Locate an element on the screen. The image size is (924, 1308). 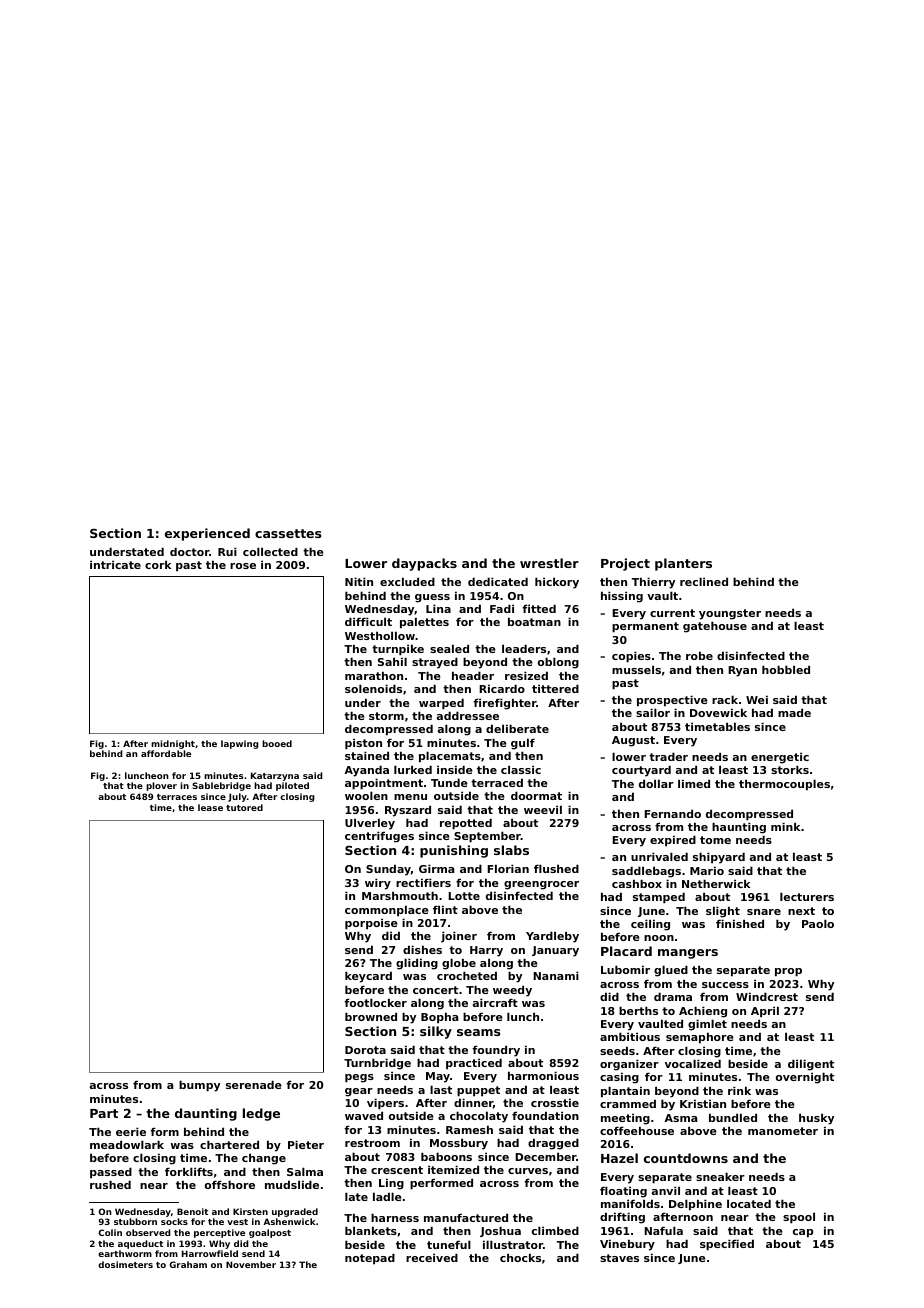
semaphore is located at coordinates (700, 1038).
